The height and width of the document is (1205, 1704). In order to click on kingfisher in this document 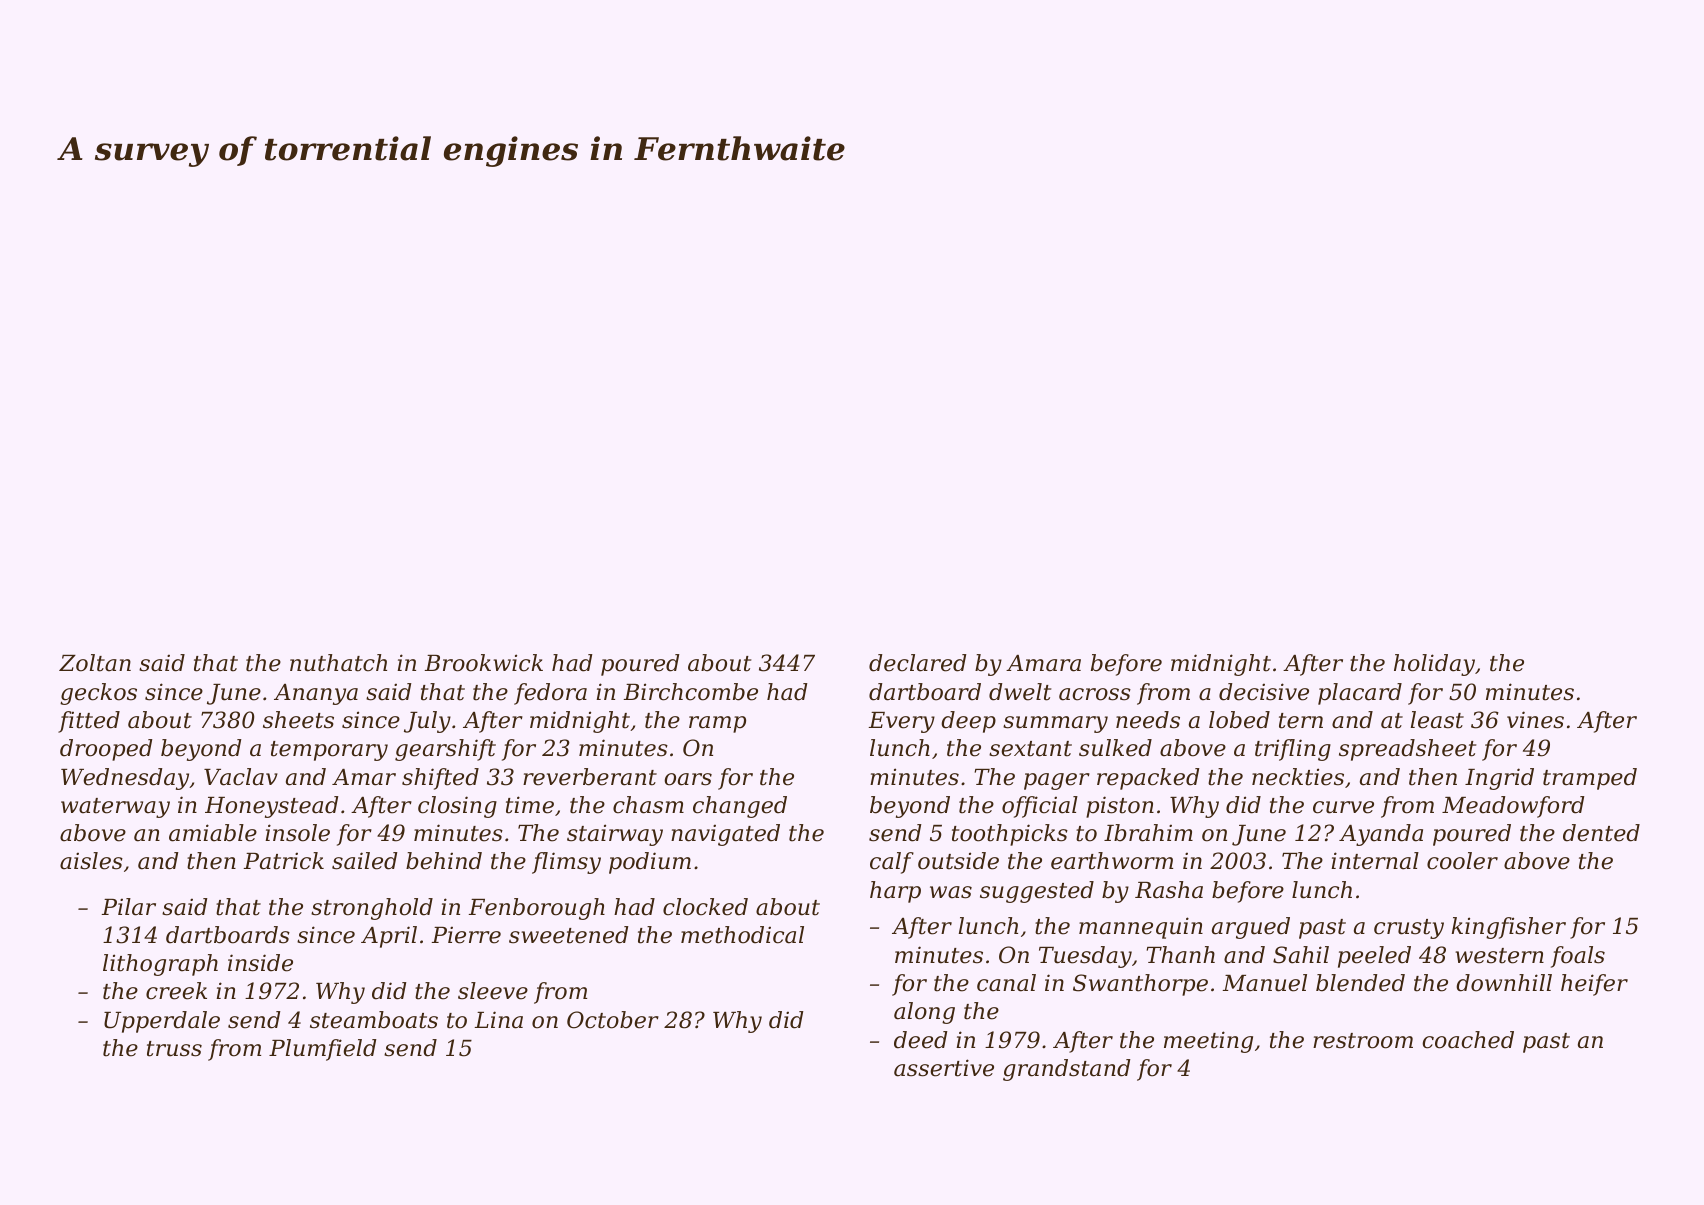, I will do `click(1509, 928)`.
